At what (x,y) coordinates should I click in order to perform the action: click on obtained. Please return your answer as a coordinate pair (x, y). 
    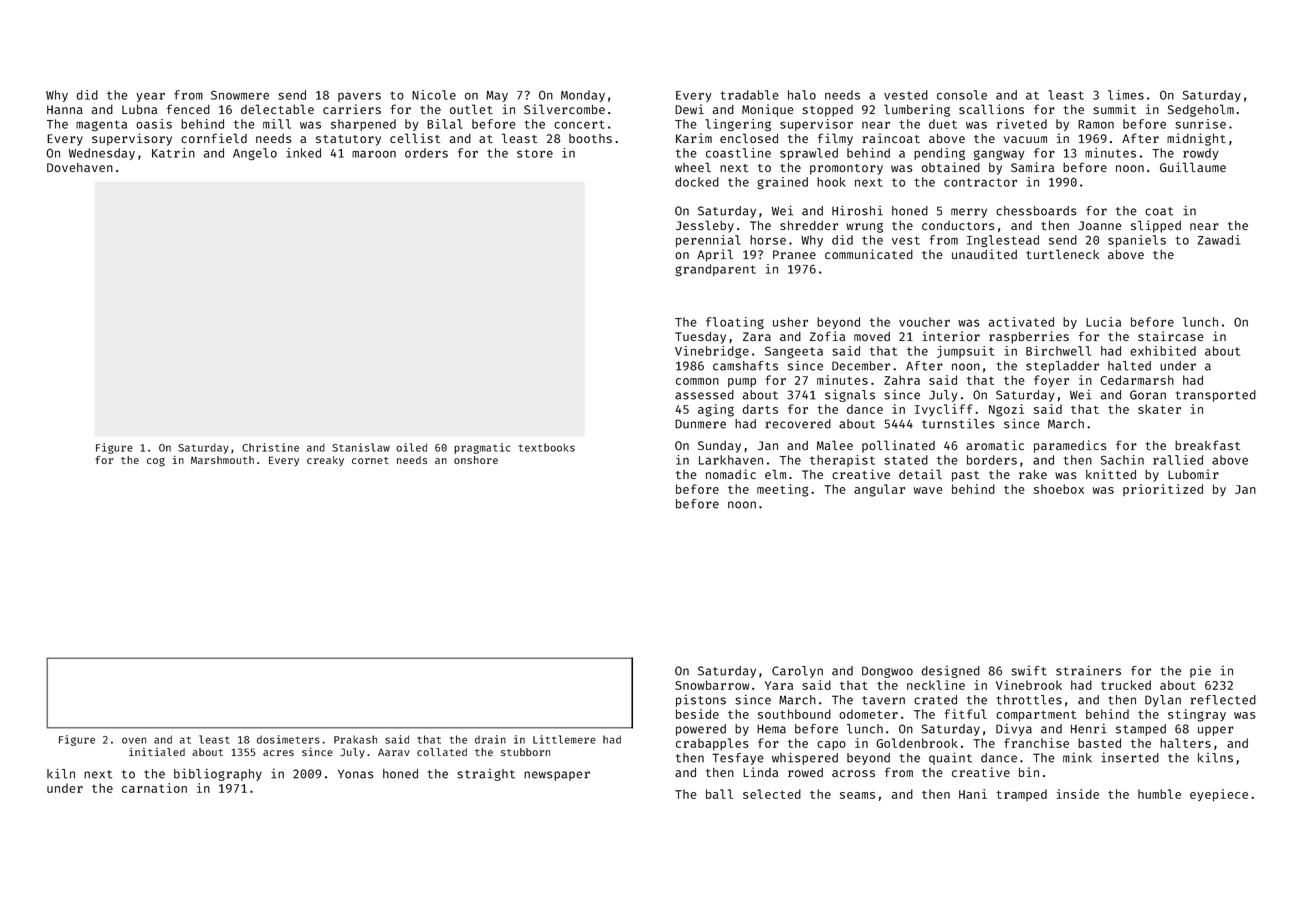
    Looking at the image, I should click on (951, 167).
